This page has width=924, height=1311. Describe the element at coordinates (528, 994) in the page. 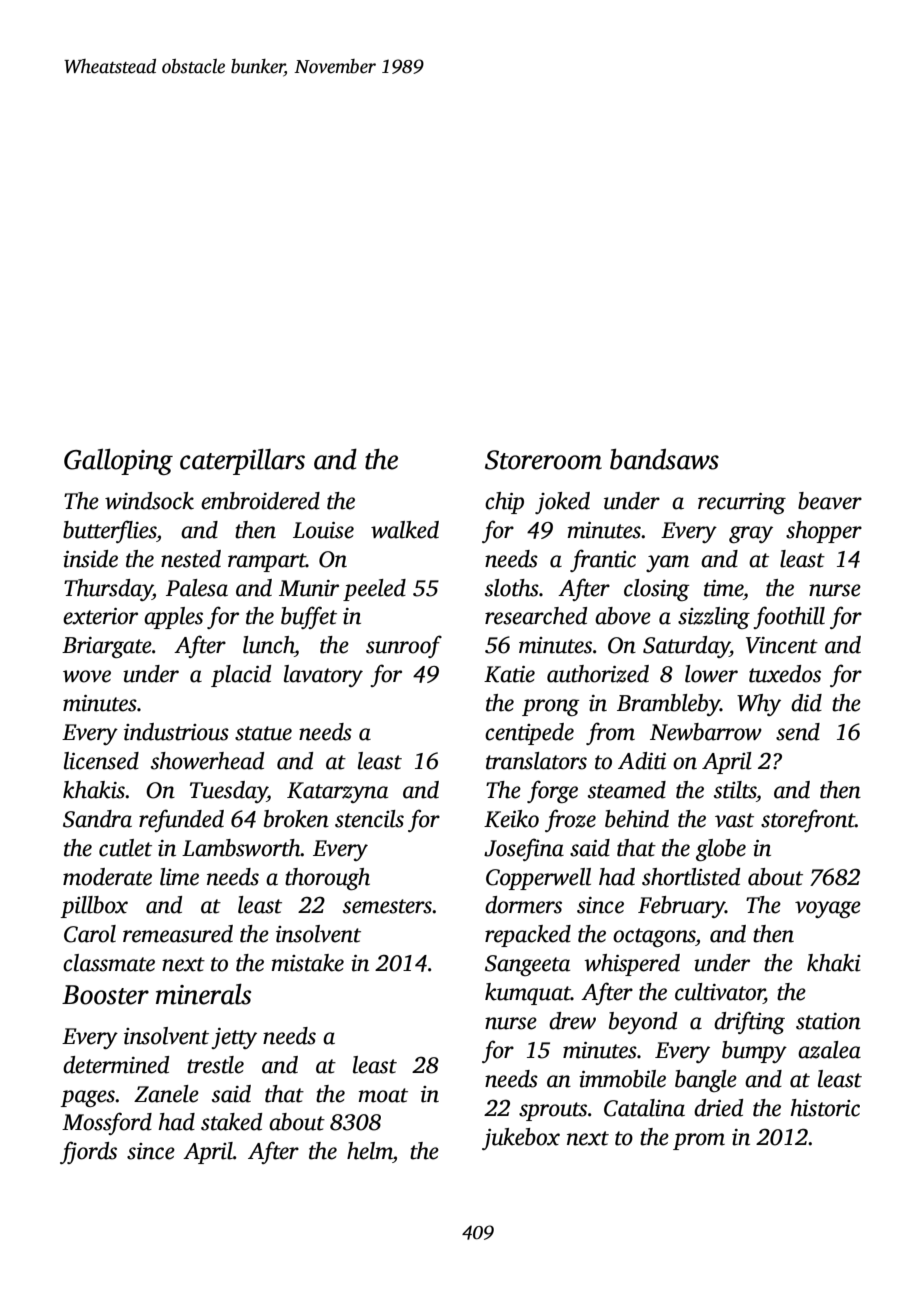

I see `kumquat` at that location.
